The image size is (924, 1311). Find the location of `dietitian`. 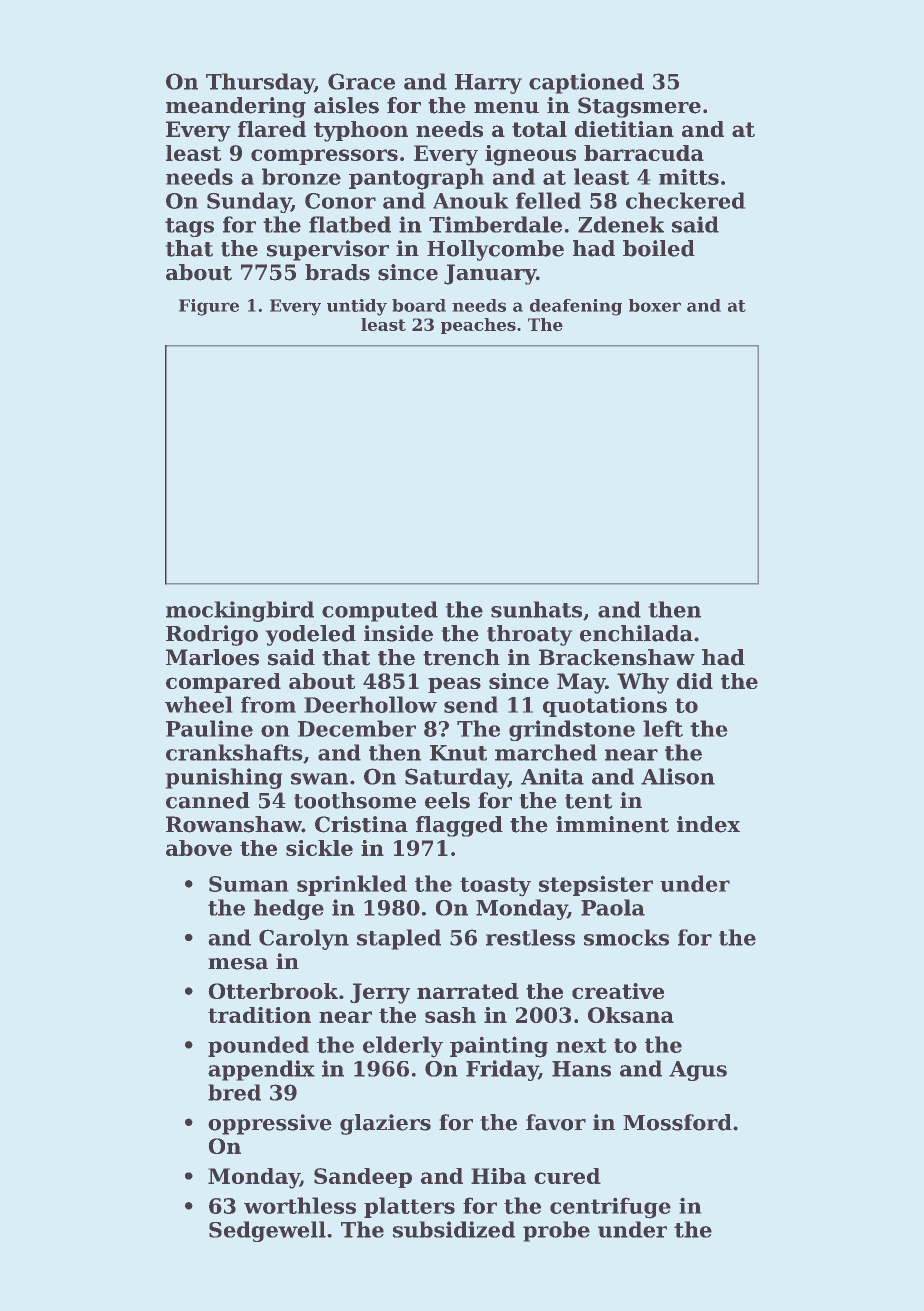

dietitian is located at coordinates (624, 129).
